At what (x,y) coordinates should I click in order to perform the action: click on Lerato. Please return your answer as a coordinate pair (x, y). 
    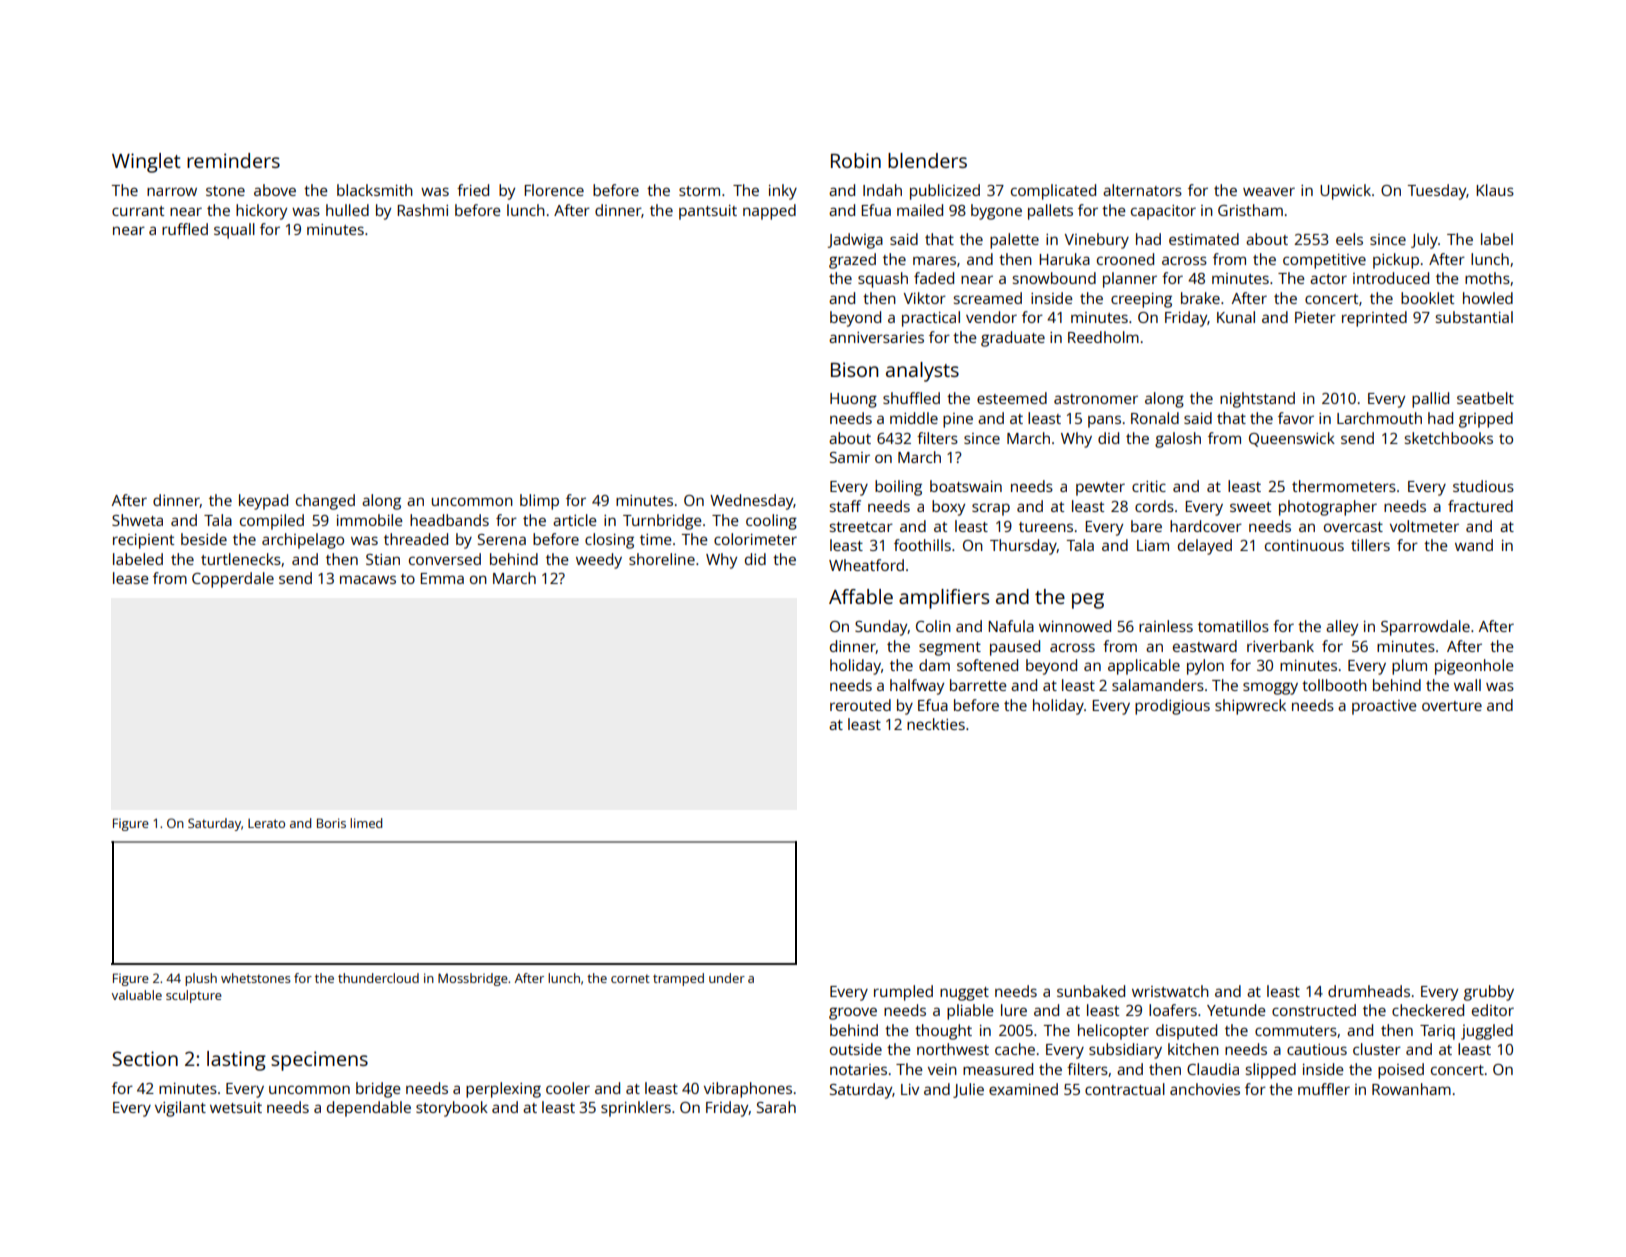
    Looking at the image, I should click on (266, 823).
